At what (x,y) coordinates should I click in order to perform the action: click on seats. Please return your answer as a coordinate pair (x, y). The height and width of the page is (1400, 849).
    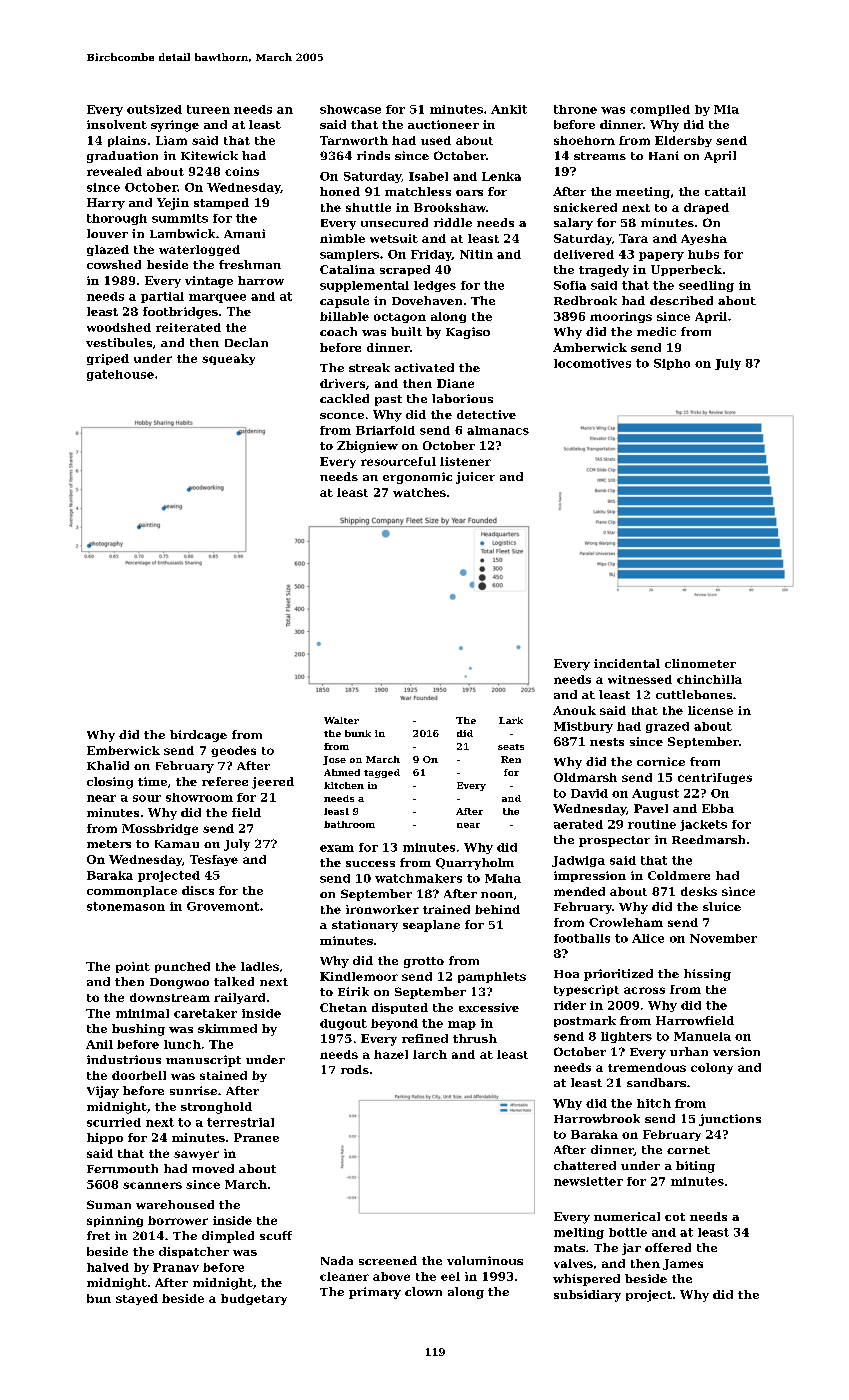
    Looking at the image, I should click on (511, 747).
